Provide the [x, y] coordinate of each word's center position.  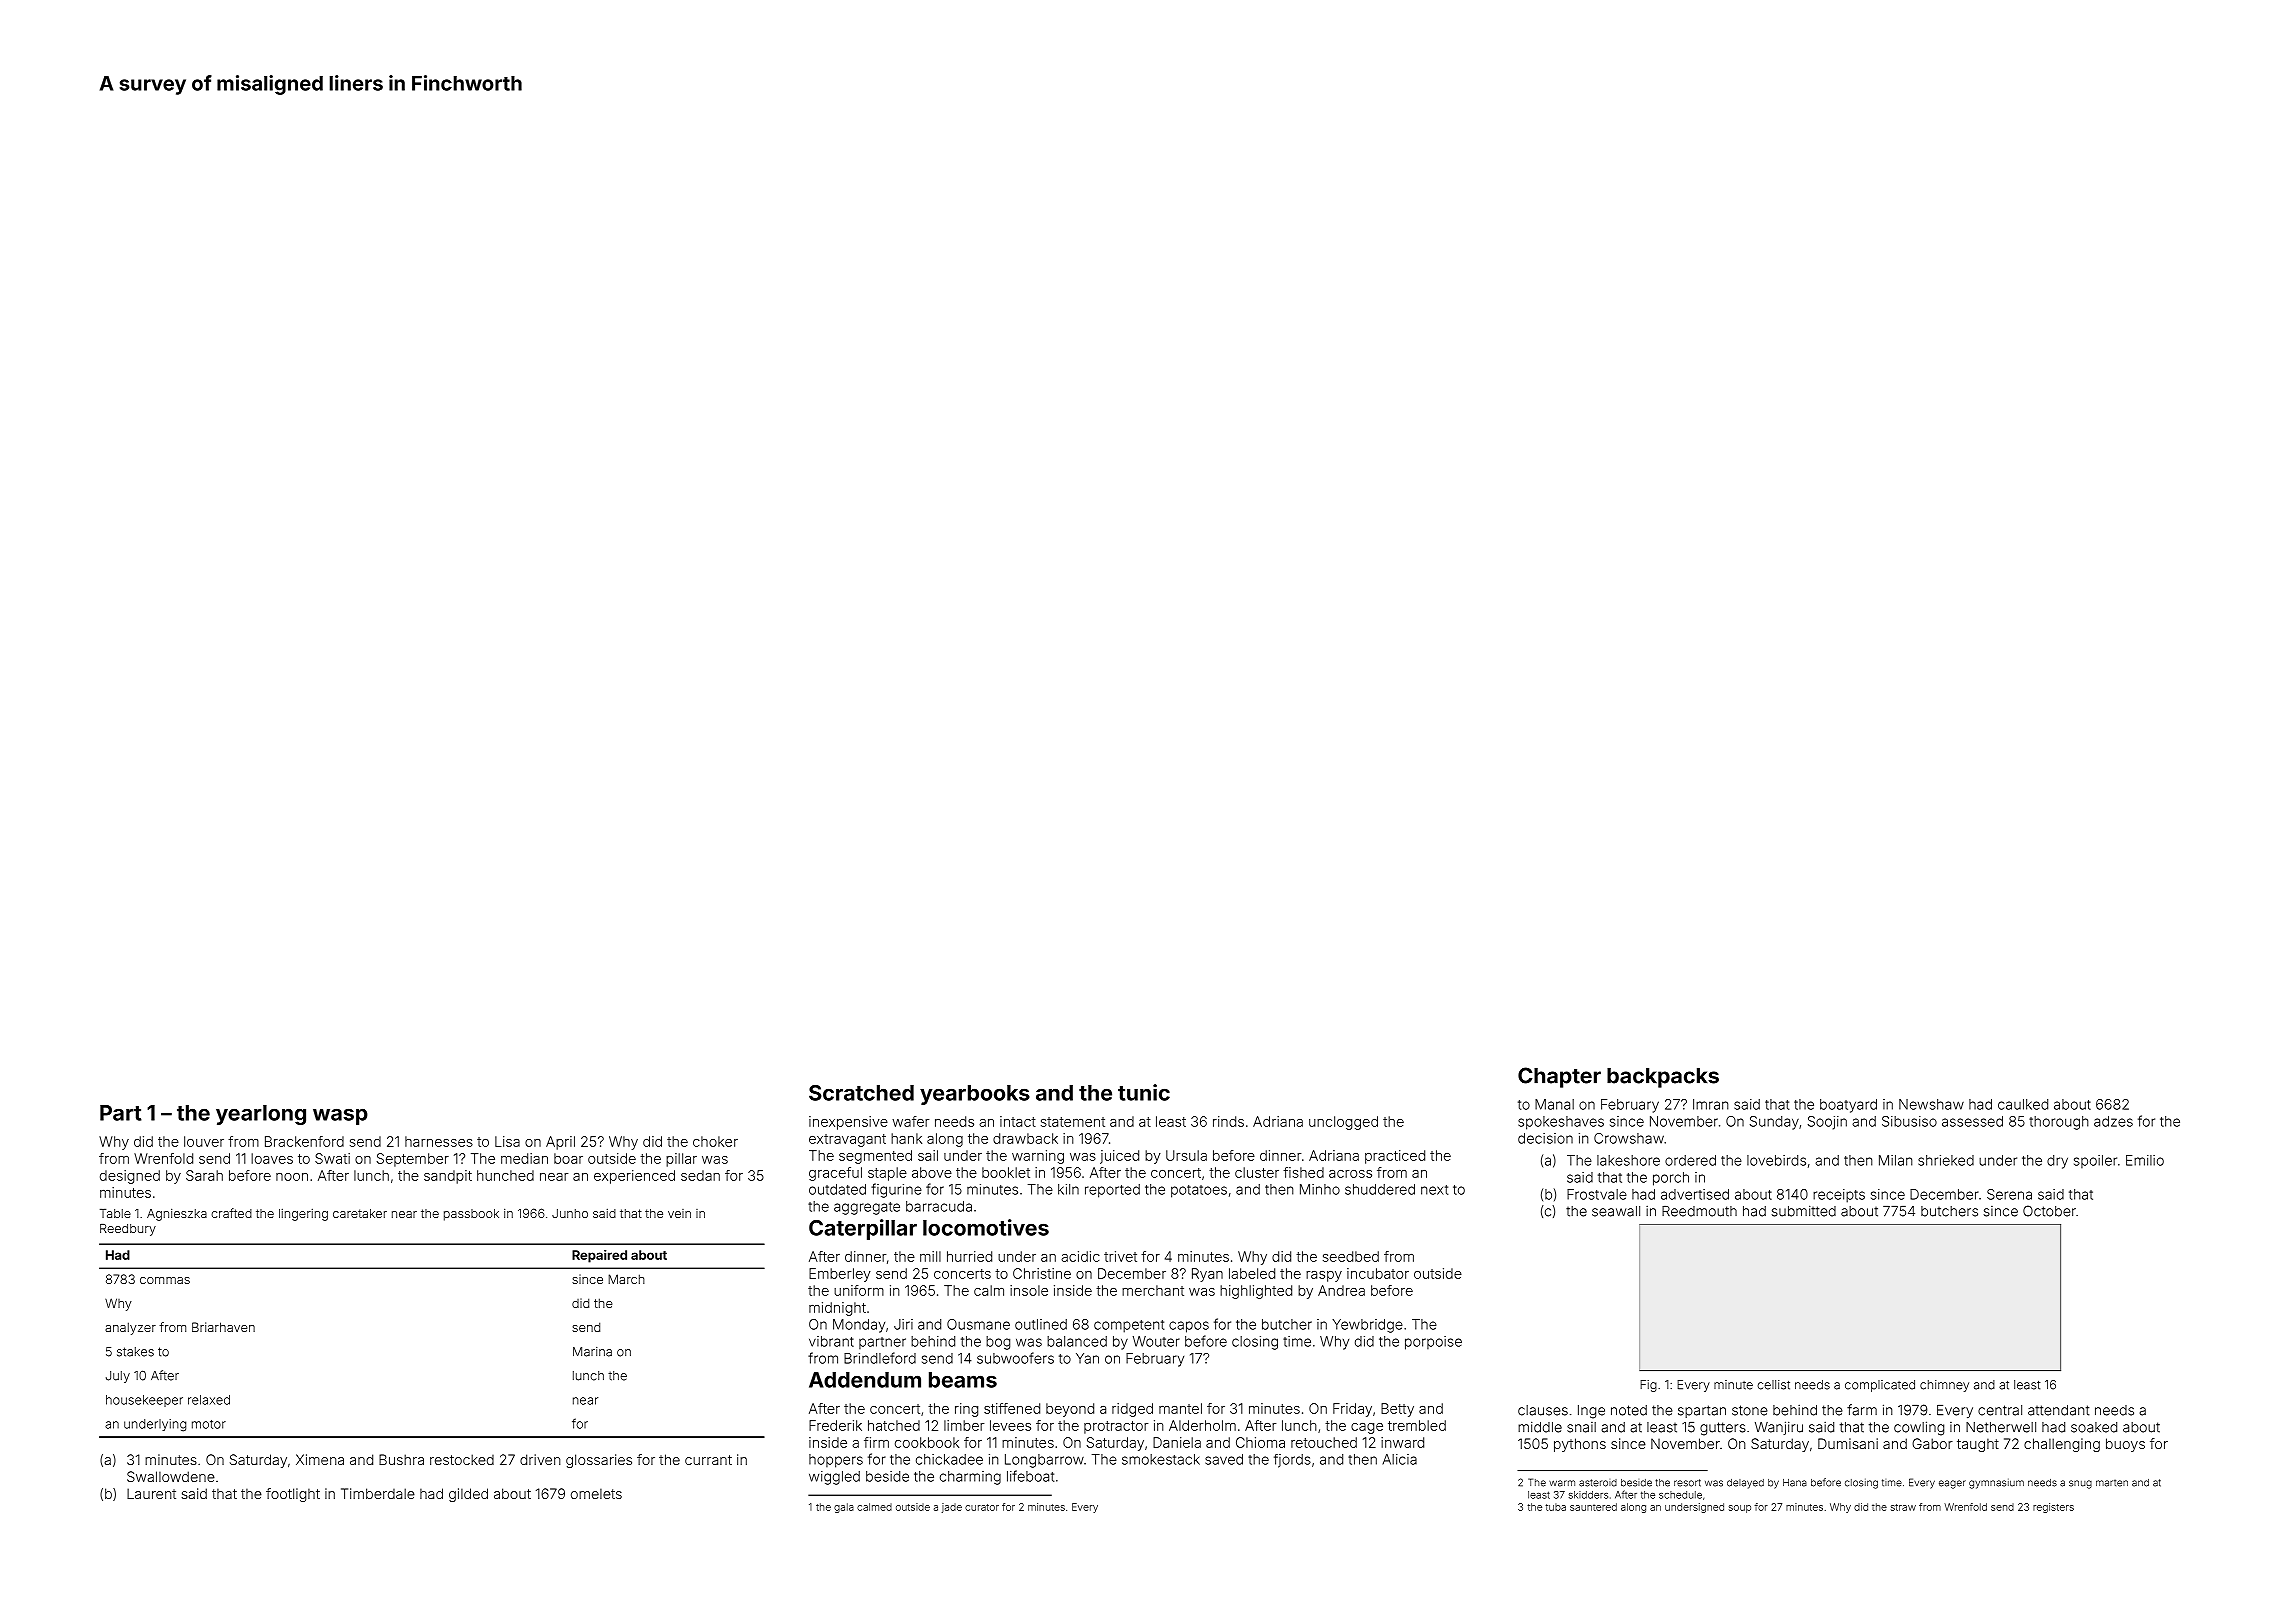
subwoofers [1015, 1358]
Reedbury [128, 1230]
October [2049, 1211]
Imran [1711, 1104]
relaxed [209, 1400]
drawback [1025, 1138]
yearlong [261, 1115]
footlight [293, 1495]
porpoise [1433, 1343]
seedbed [1351, 1256]
